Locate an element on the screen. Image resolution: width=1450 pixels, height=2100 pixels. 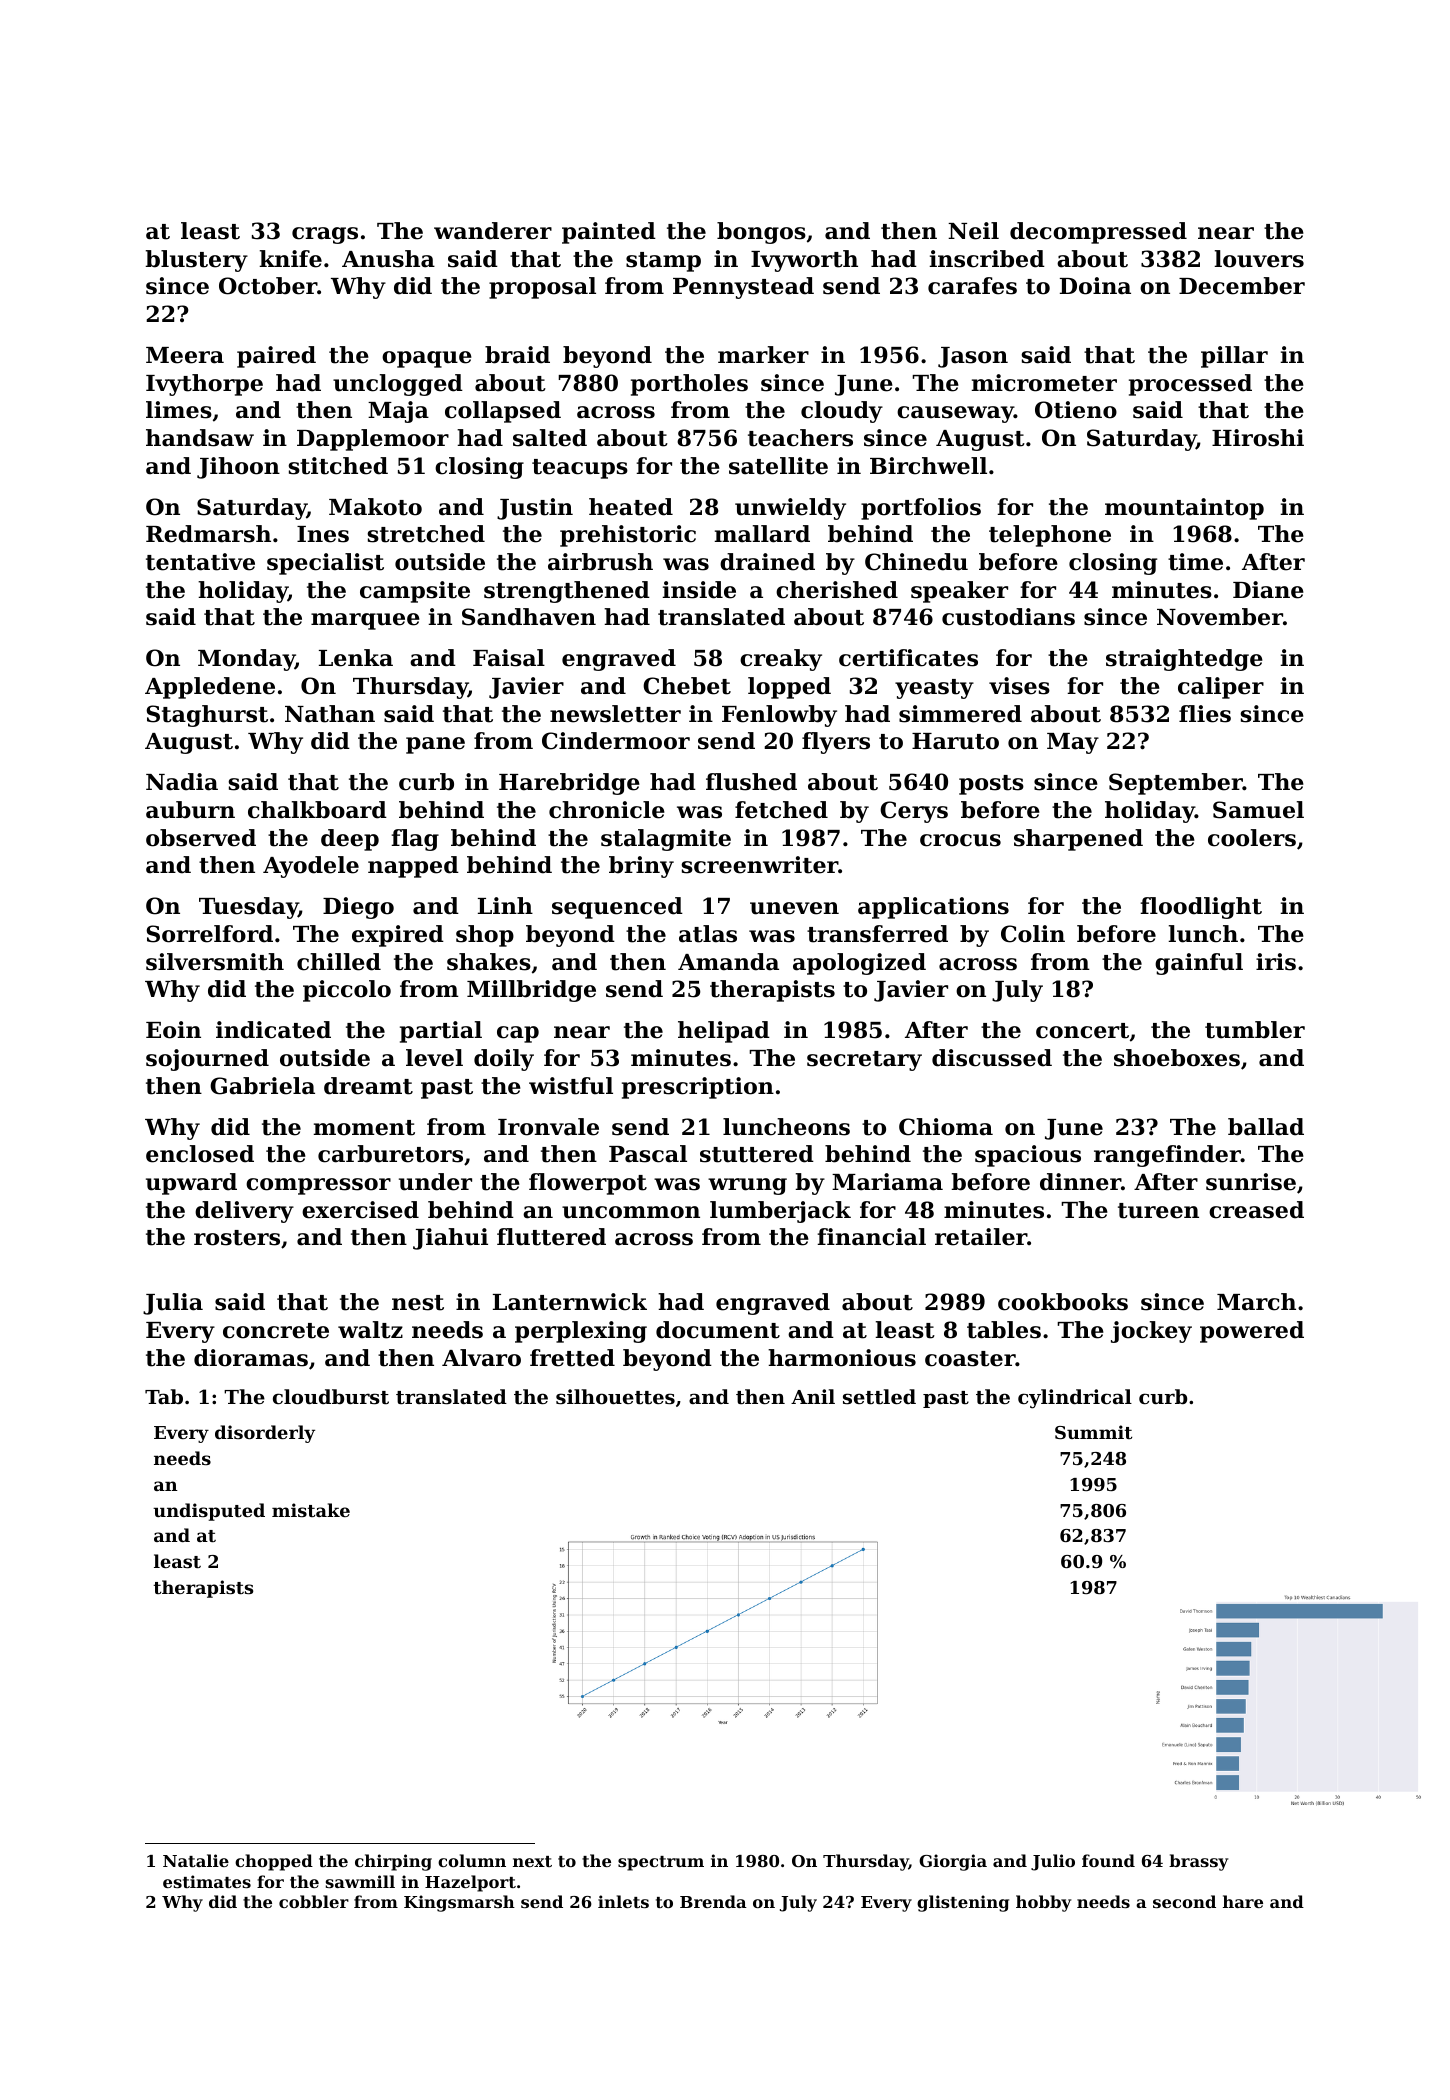
powered is located at coordinates (1252, 1332).
